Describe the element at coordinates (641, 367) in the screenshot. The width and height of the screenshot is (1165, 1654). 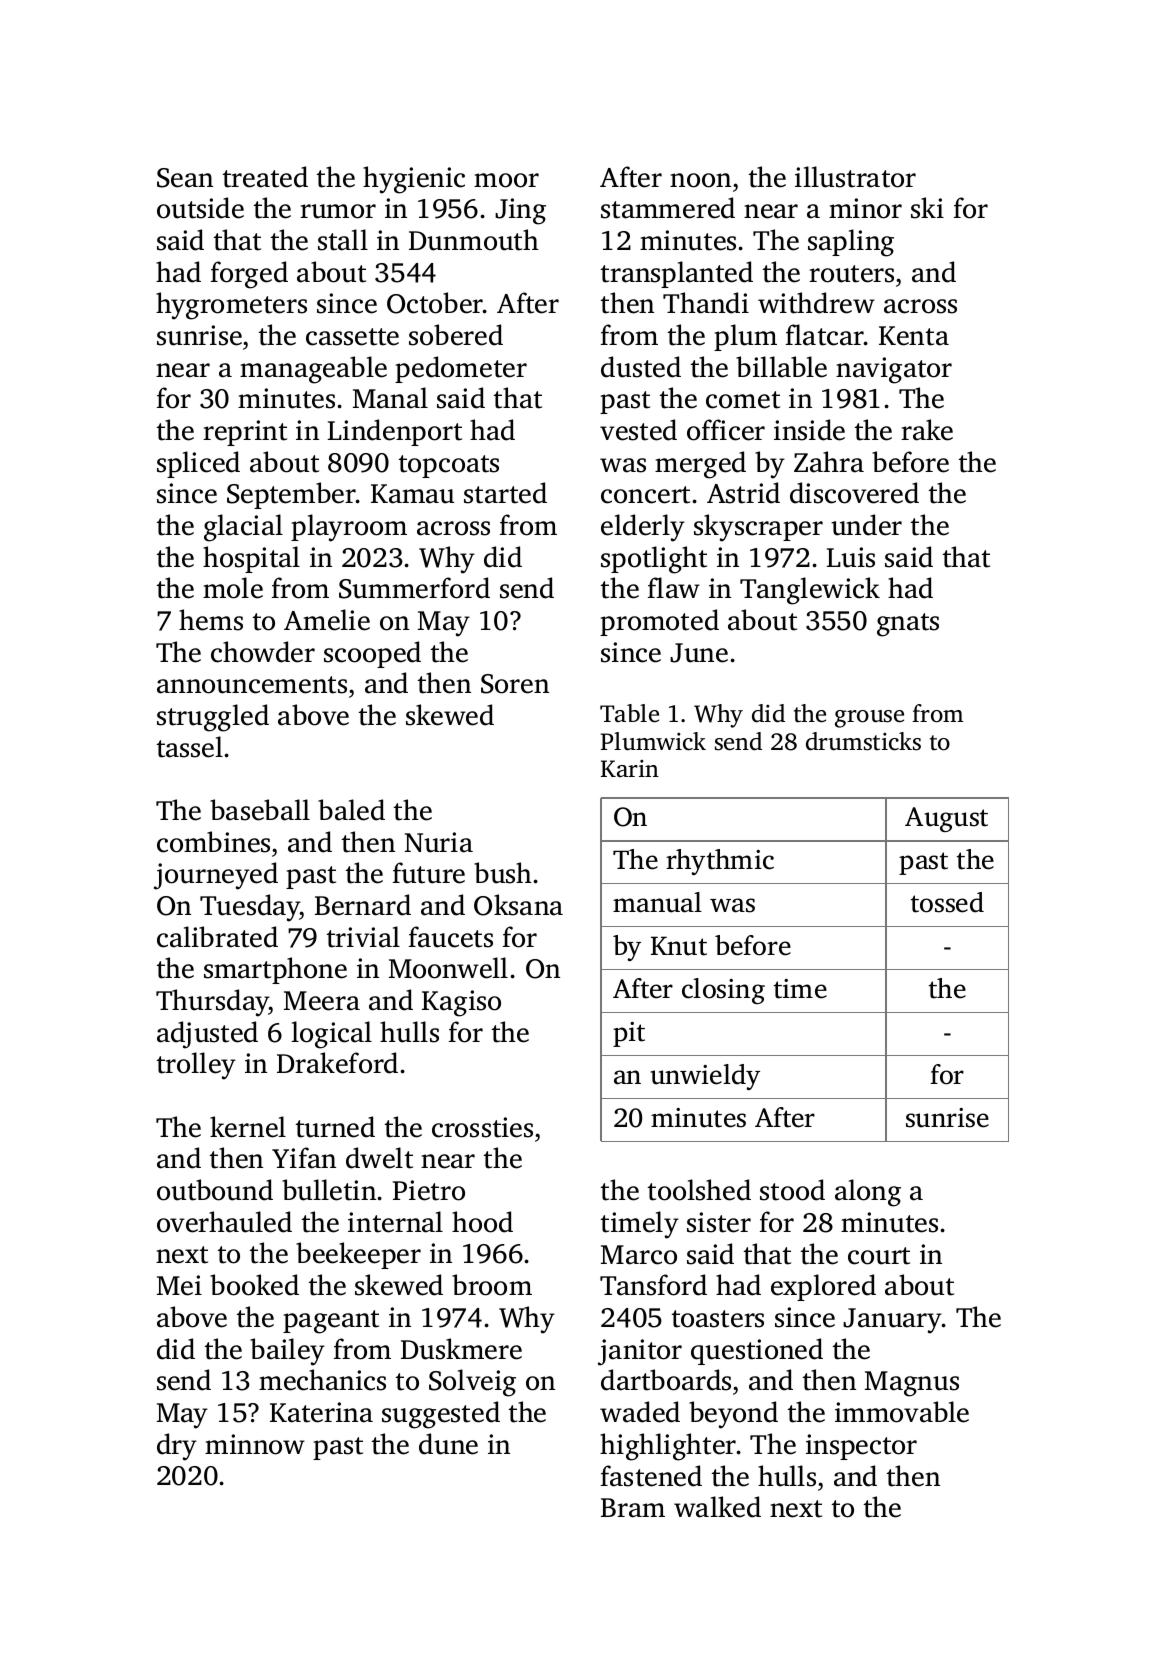
I see `dusted` at that location.
